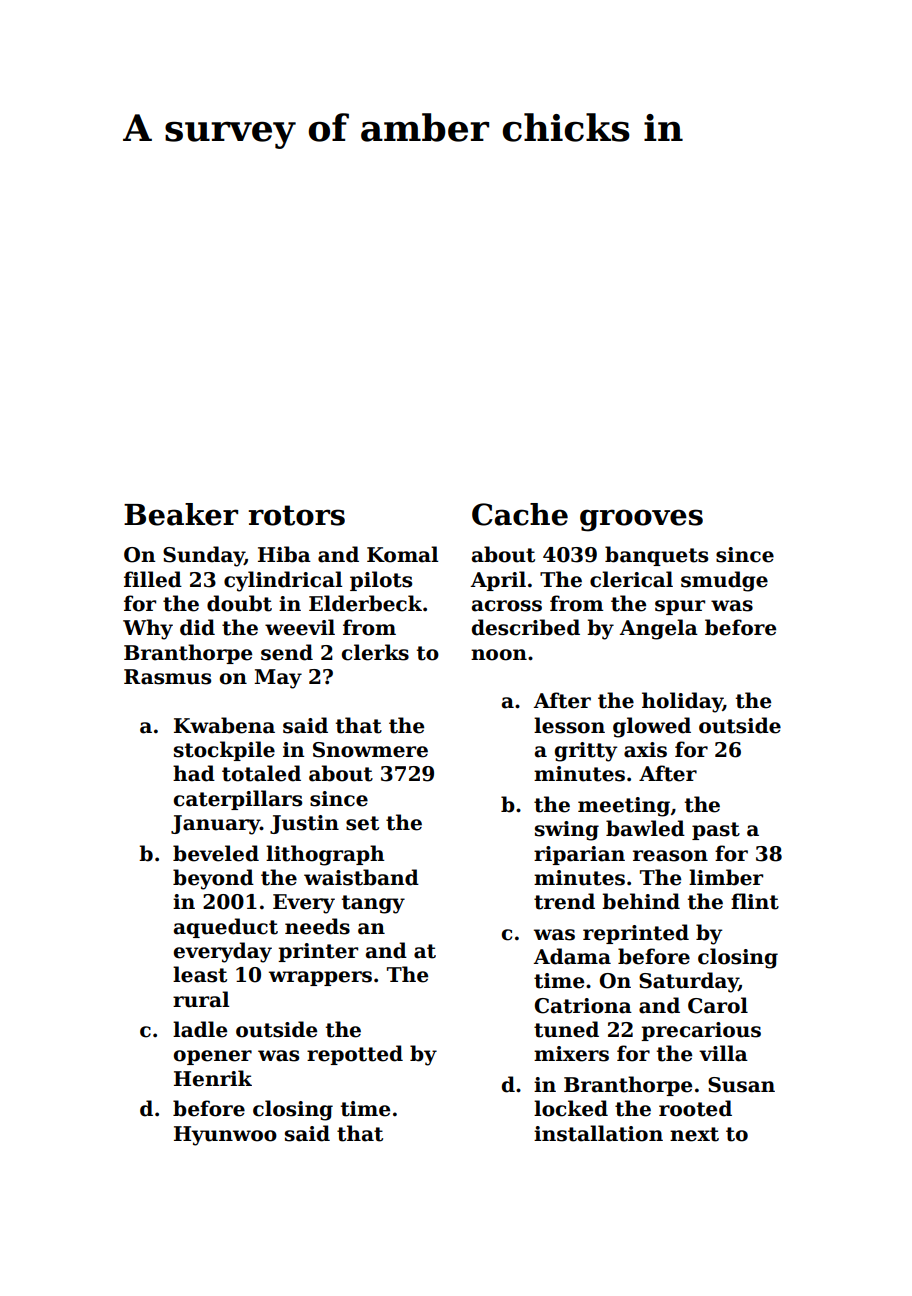 This image has height=1296, width=912. Describe the element at coordinates (167, 677) in the image. I see `Rasmus` at that location.
